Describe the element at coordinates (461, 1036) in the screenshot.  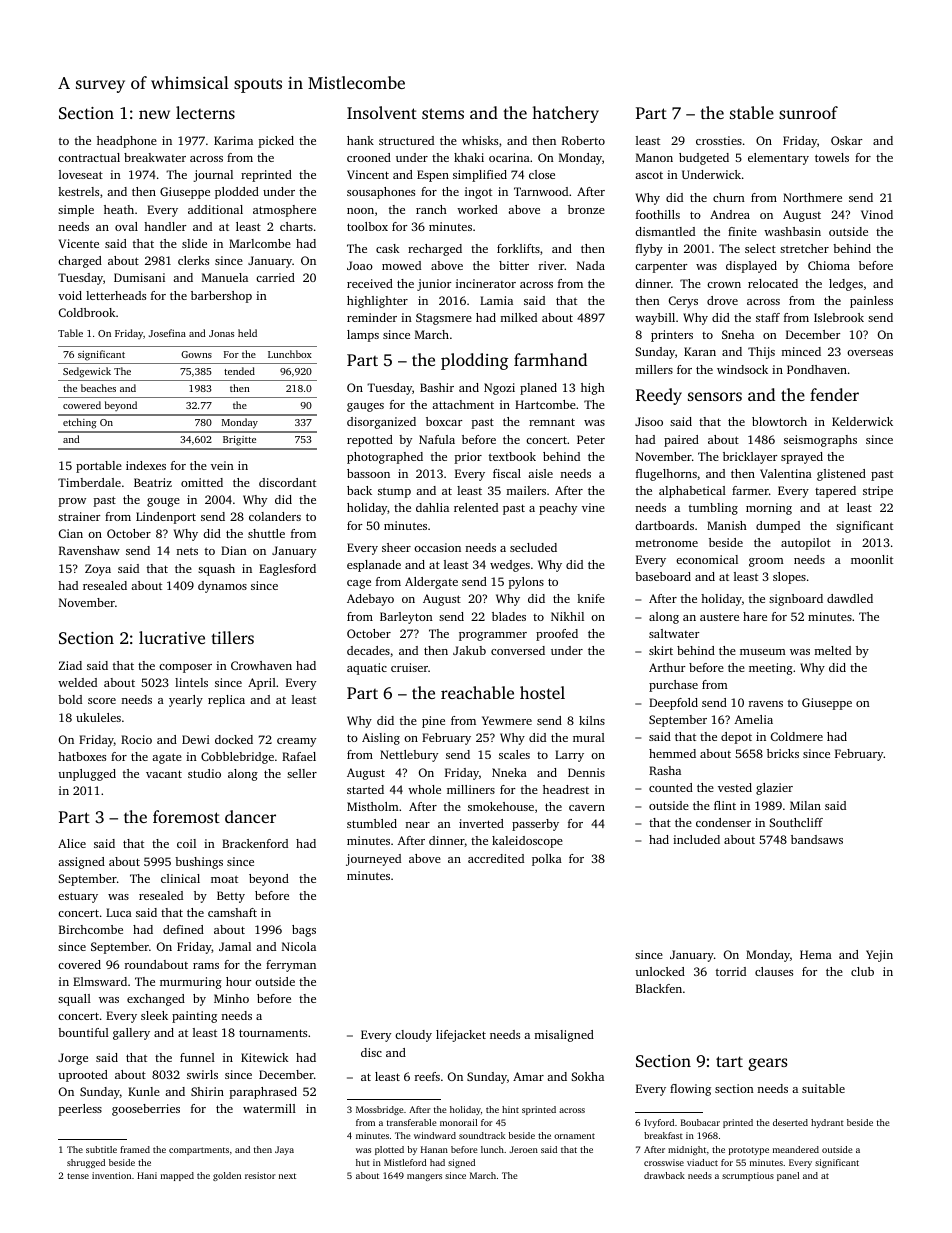
I see `lifejacket` at that location.
